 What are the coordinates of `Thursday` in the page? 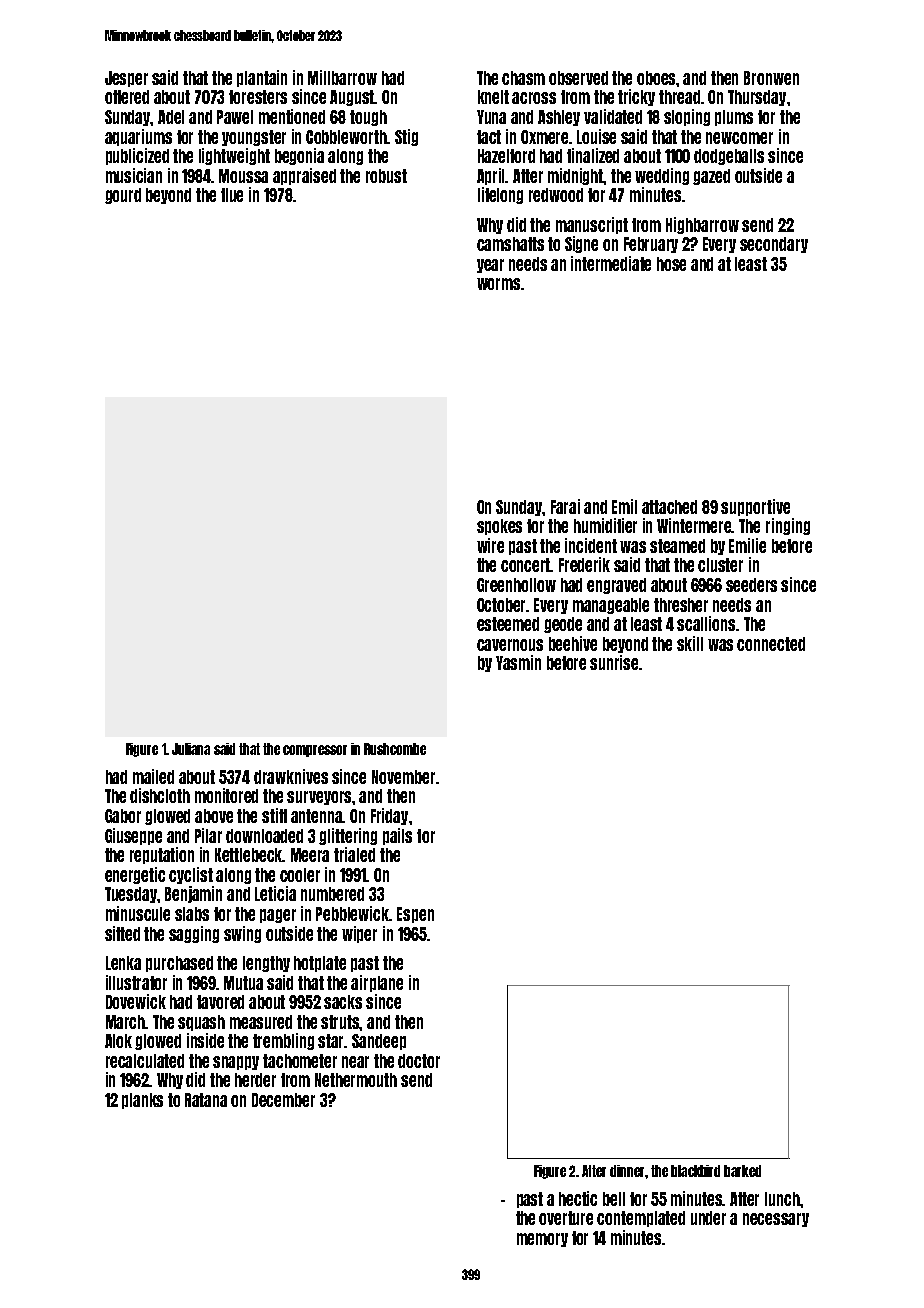 It's located at (757, 98).
